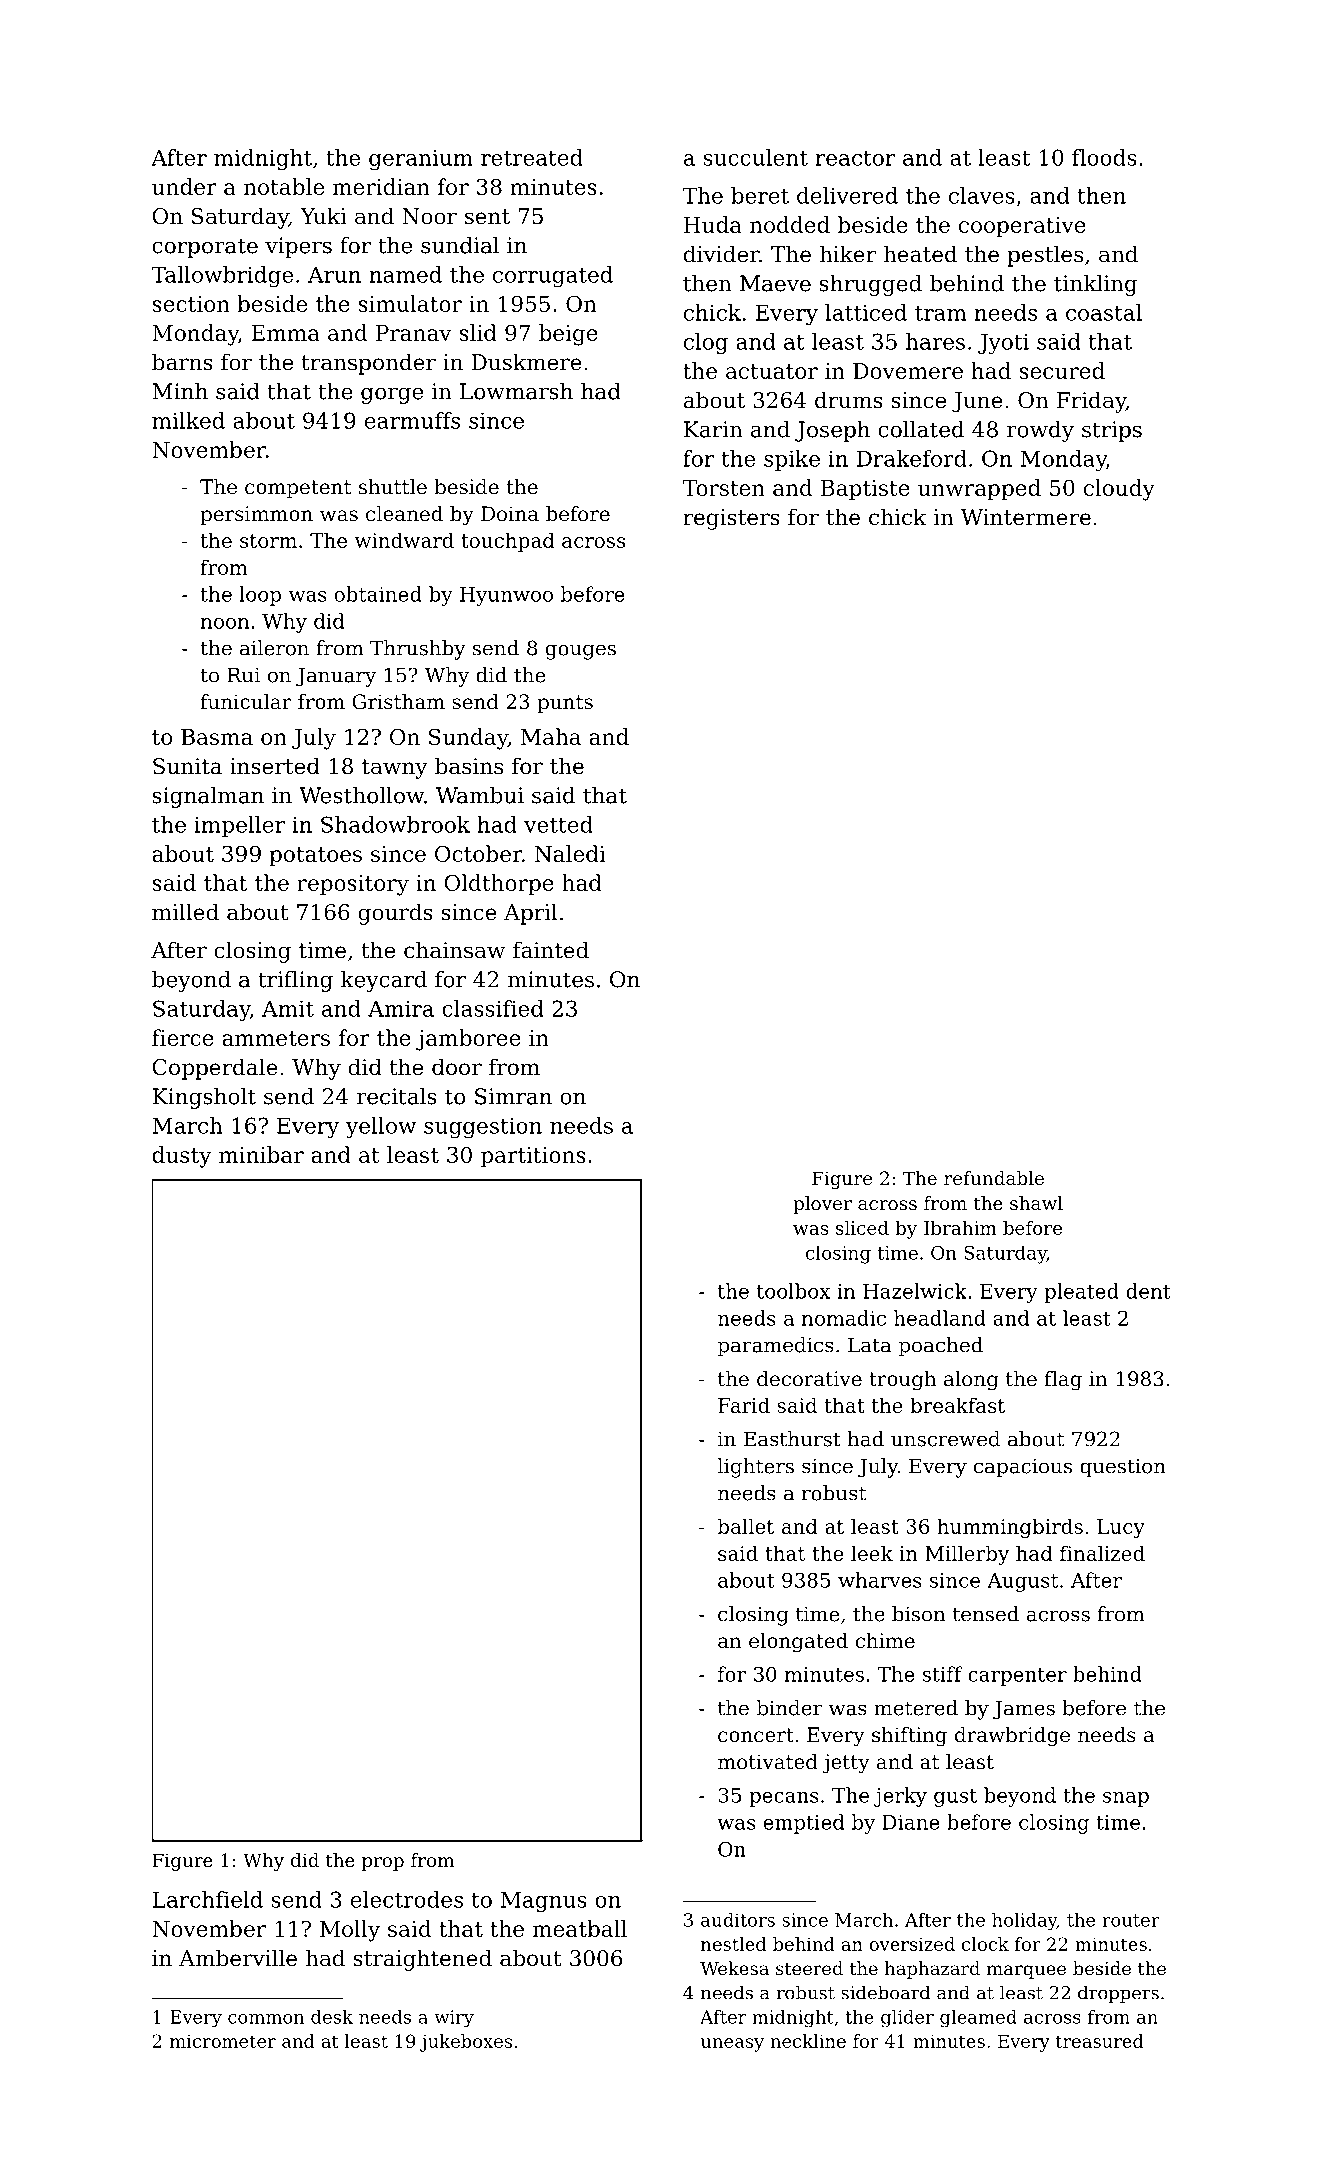 This screenshot has height=2182, width=1325. What do you see at coordinates (191, 304) in the screenshot?
I see `section` at bounding box center [191, 304].
